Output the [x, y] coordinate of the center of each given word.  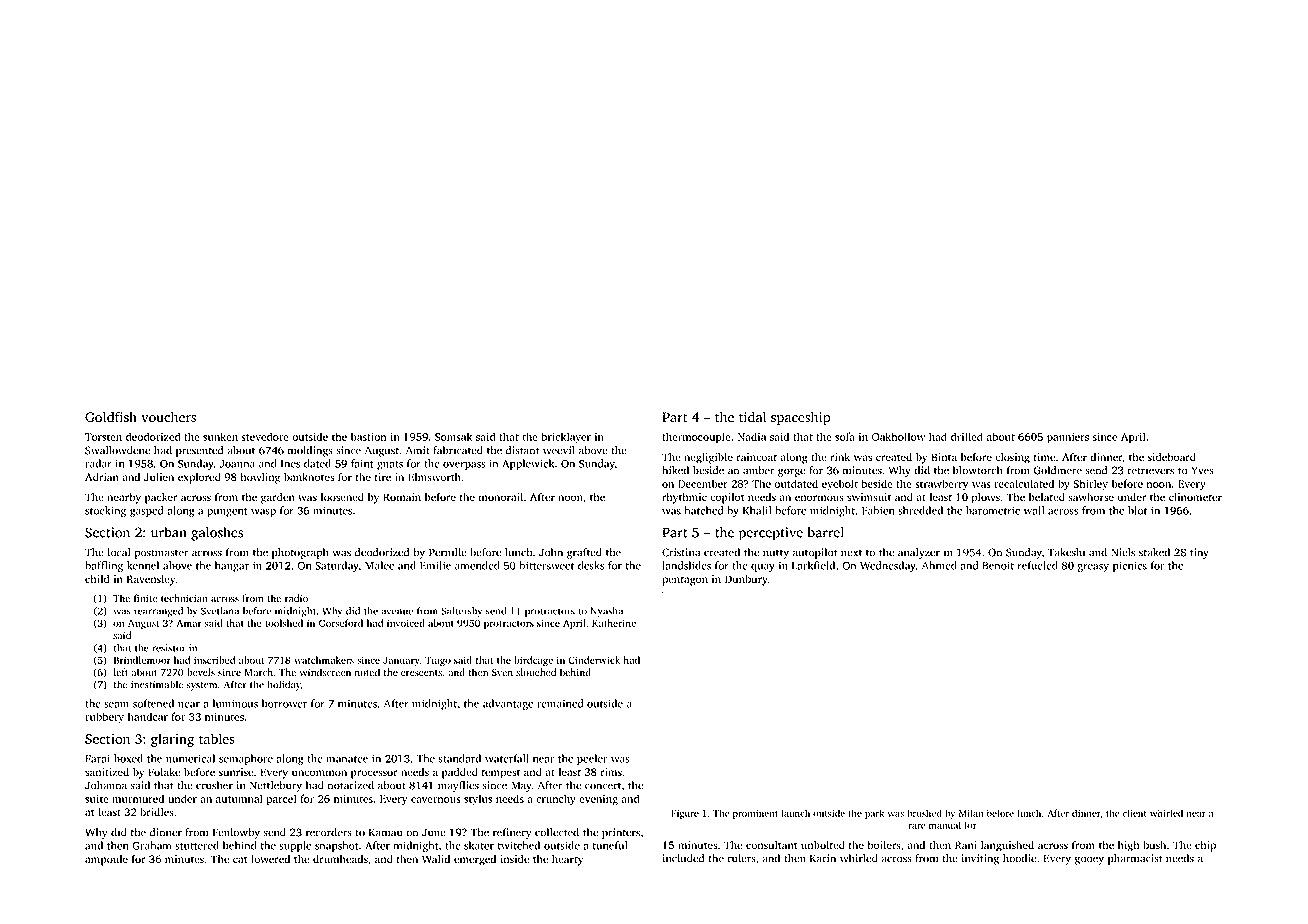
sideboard [1172, 457]
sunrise [236, 772]
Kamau [386, 832]
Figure [685, 814]
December [703, 483]
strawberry [941, 485]
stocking [105, 511]
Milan [971, 813]
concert [603, 786]
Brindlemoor [142, 660]
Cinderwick [594, 660]
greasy [1093, 568]
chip [1205, 846]
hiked [675, 470]
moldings [310, 451]
